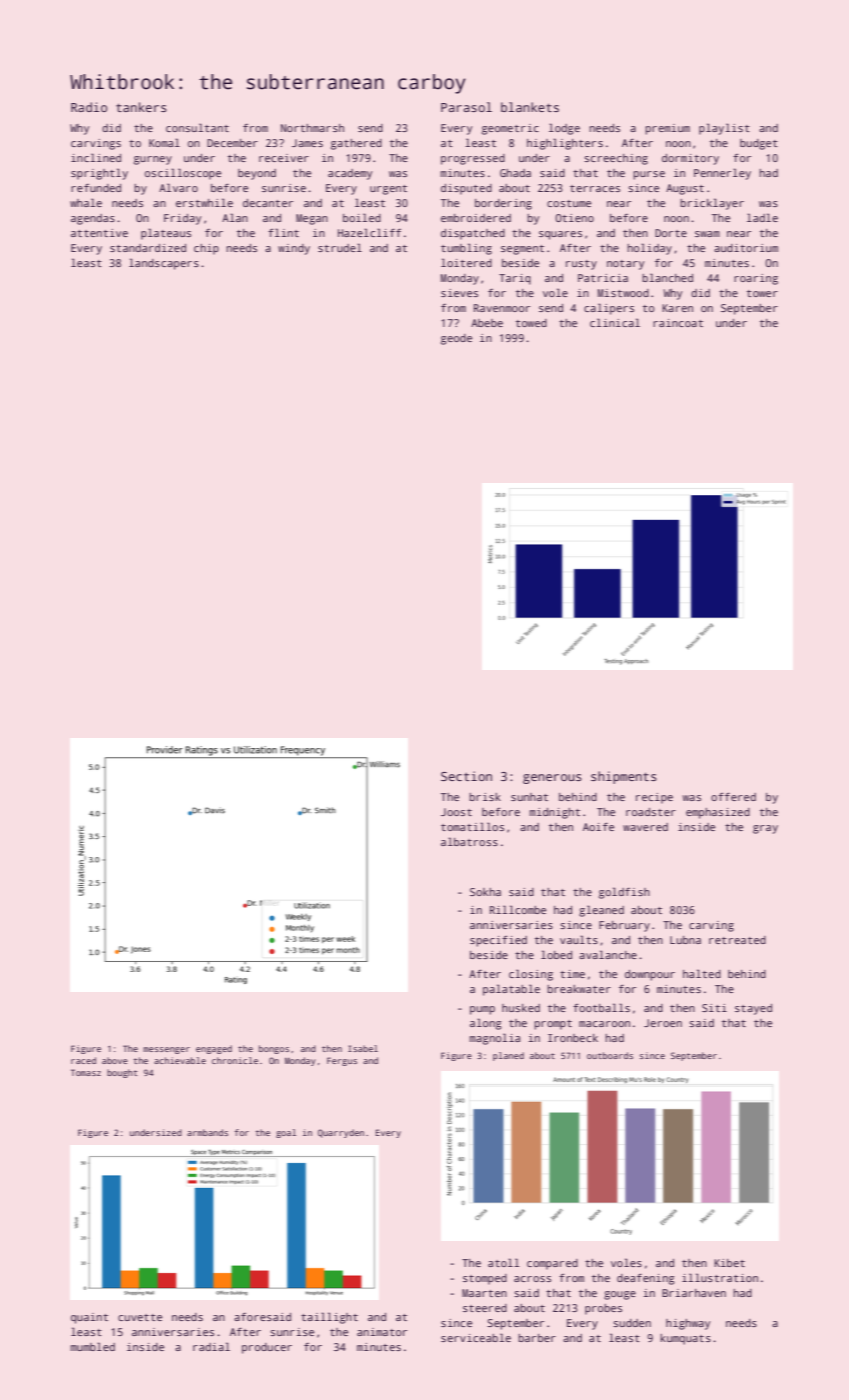  I want to click on towed, so click(531, 323).
